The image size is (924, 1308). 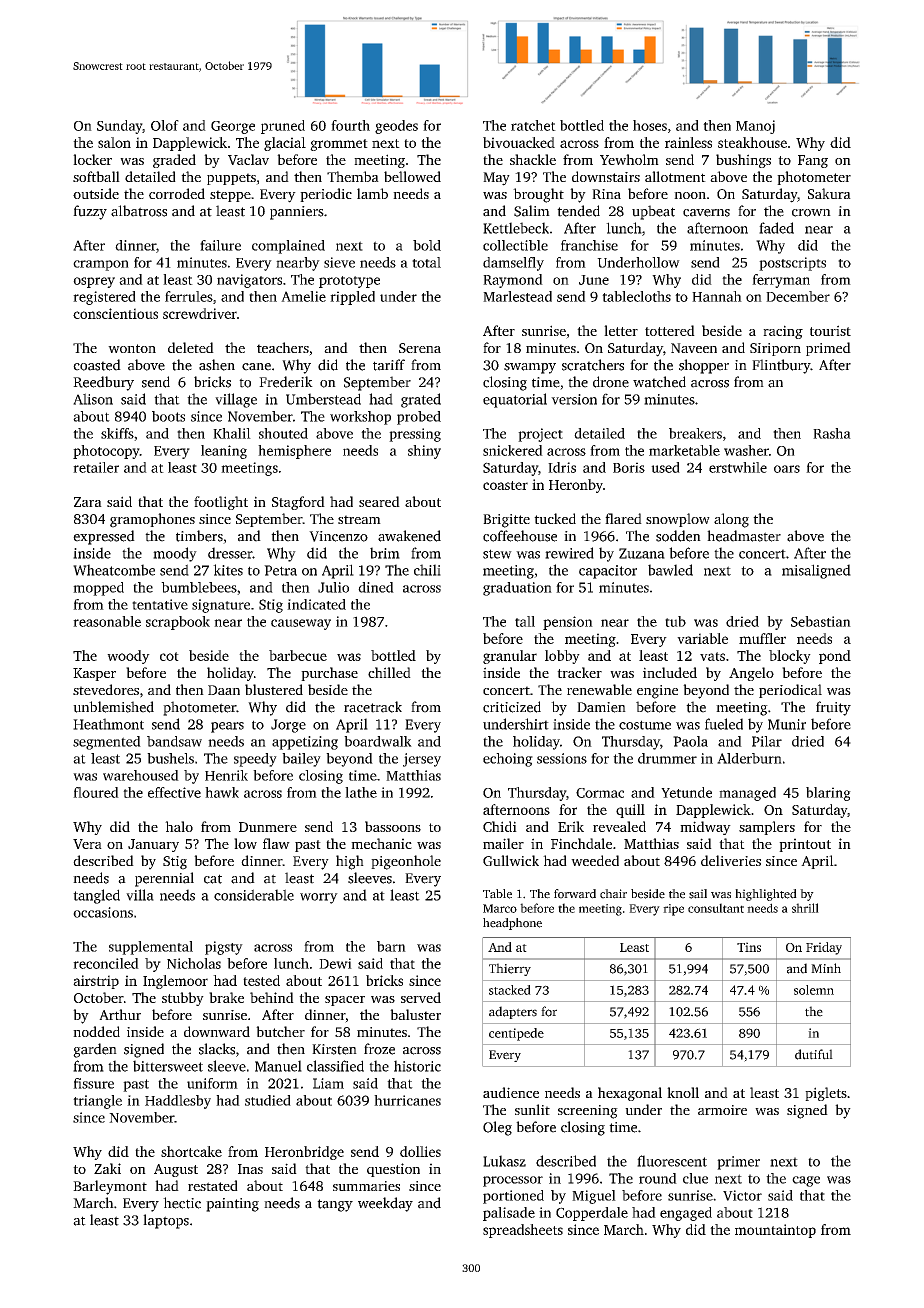 What do you see at coordinates (523, 1231) in the screenshot?
I see `spreadsheets` at bounding box center [523, 1231].
